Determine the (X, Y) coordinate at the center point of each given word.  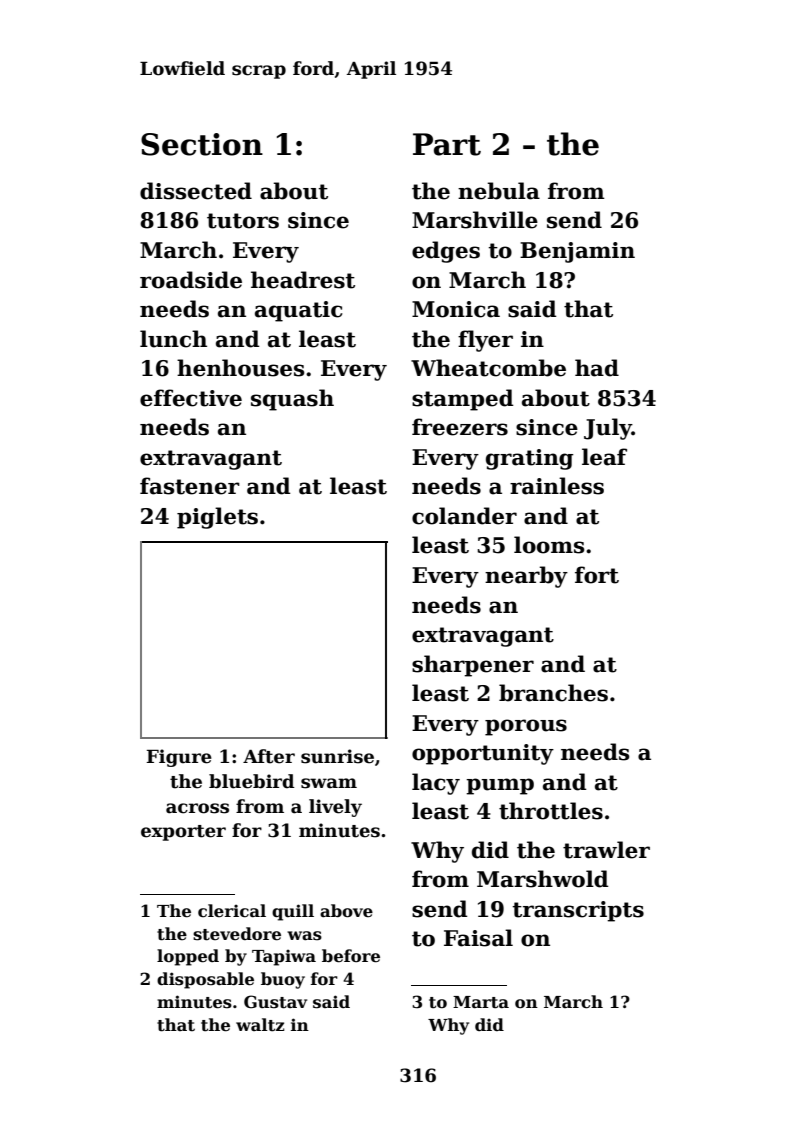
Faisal (478, 938)
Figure (179, 758)
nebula (499, 191)
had (597, 368)
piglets (217, 518)
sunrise (337, 756)
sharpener (473, 666)
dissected (196, 191)
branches (553, 693)
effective (191, 398)
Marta (481, 1002)
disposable (205, 980)
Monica (456, 309)
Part (447, 144)
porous (526, 727)
